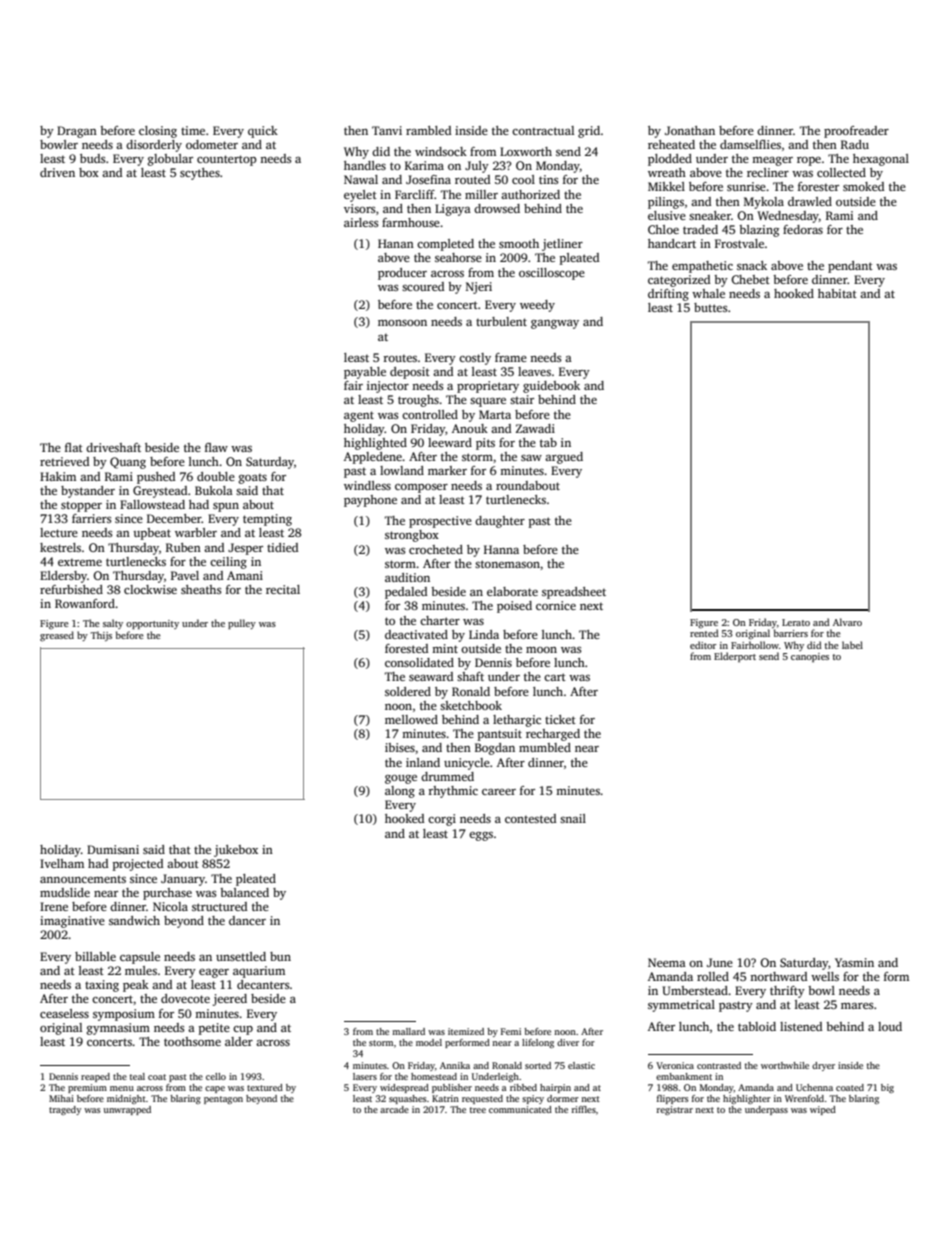 Image resolution: width=952 pixels, height=1233 pixels. What do you see at coordinates (219, 906) in the image?
I see `structured` at bounding box center [219, 906].
